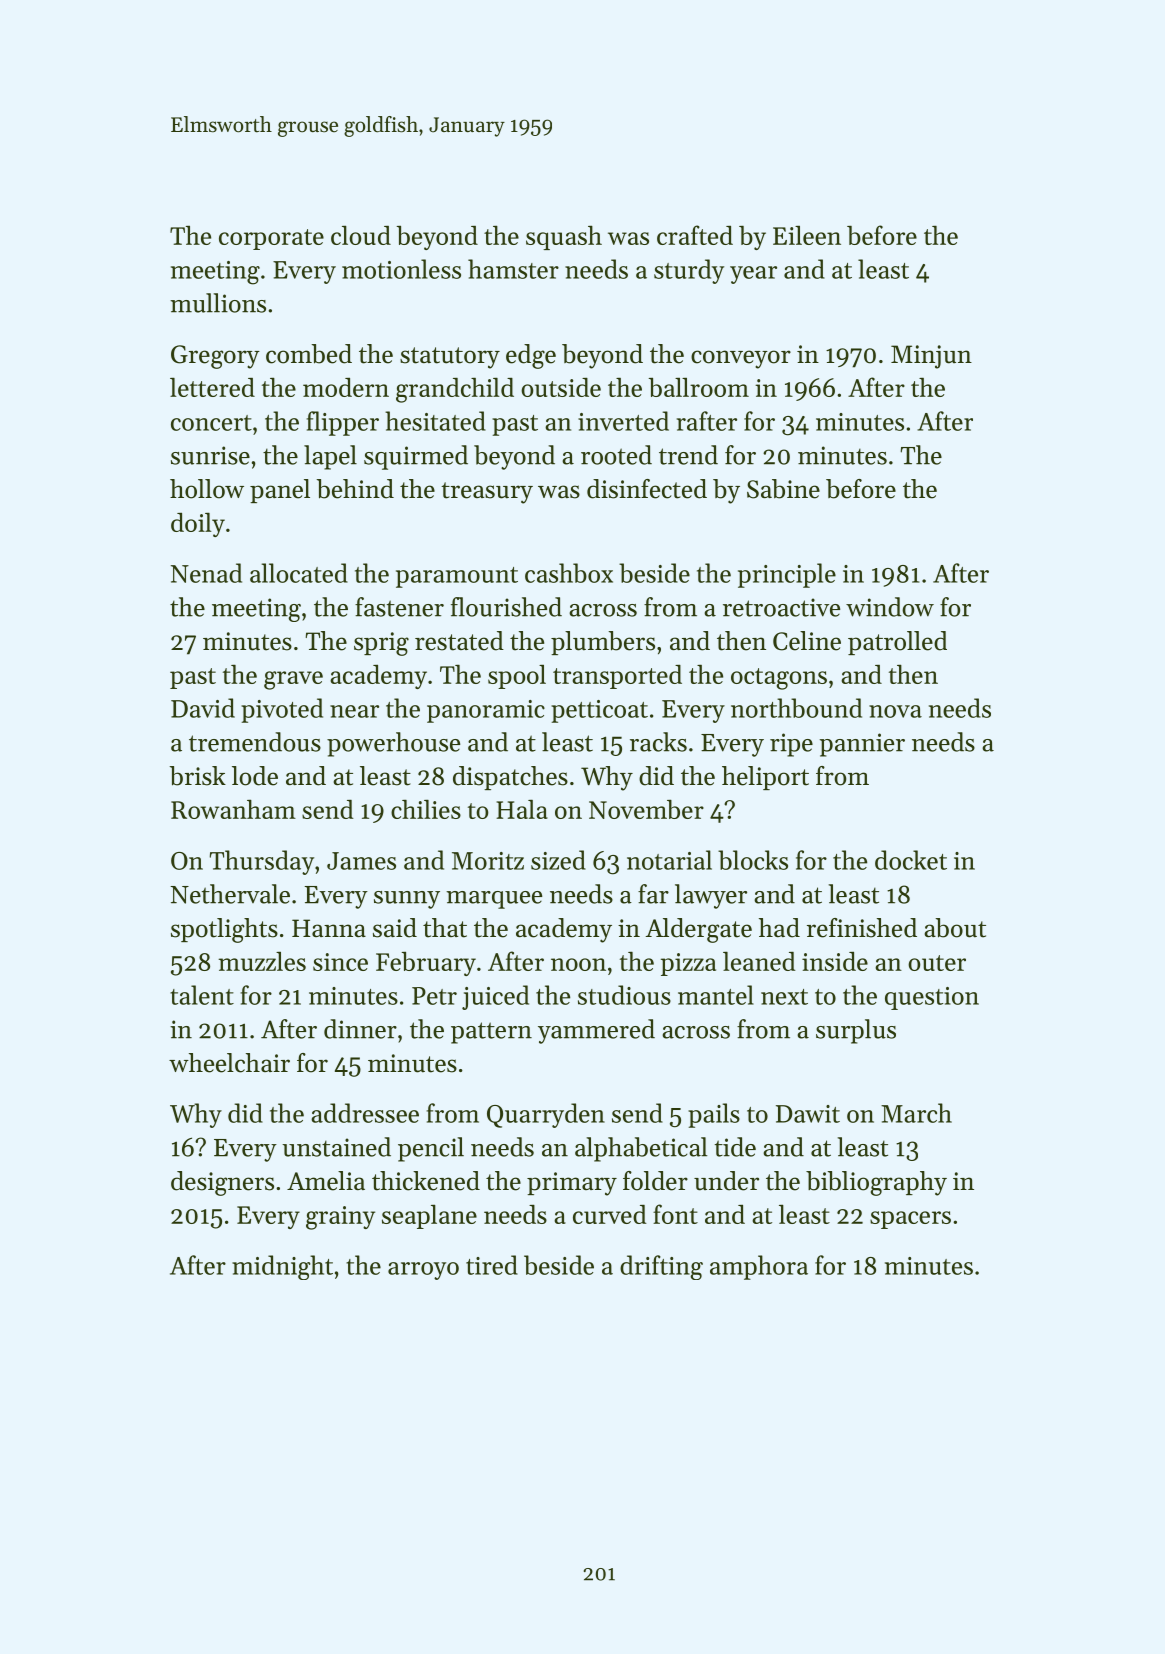 This screenshot has width=1165, height=1654. Describe the element at coordinates (807, 641) in the screenshot. I see `Celine` at that location.
